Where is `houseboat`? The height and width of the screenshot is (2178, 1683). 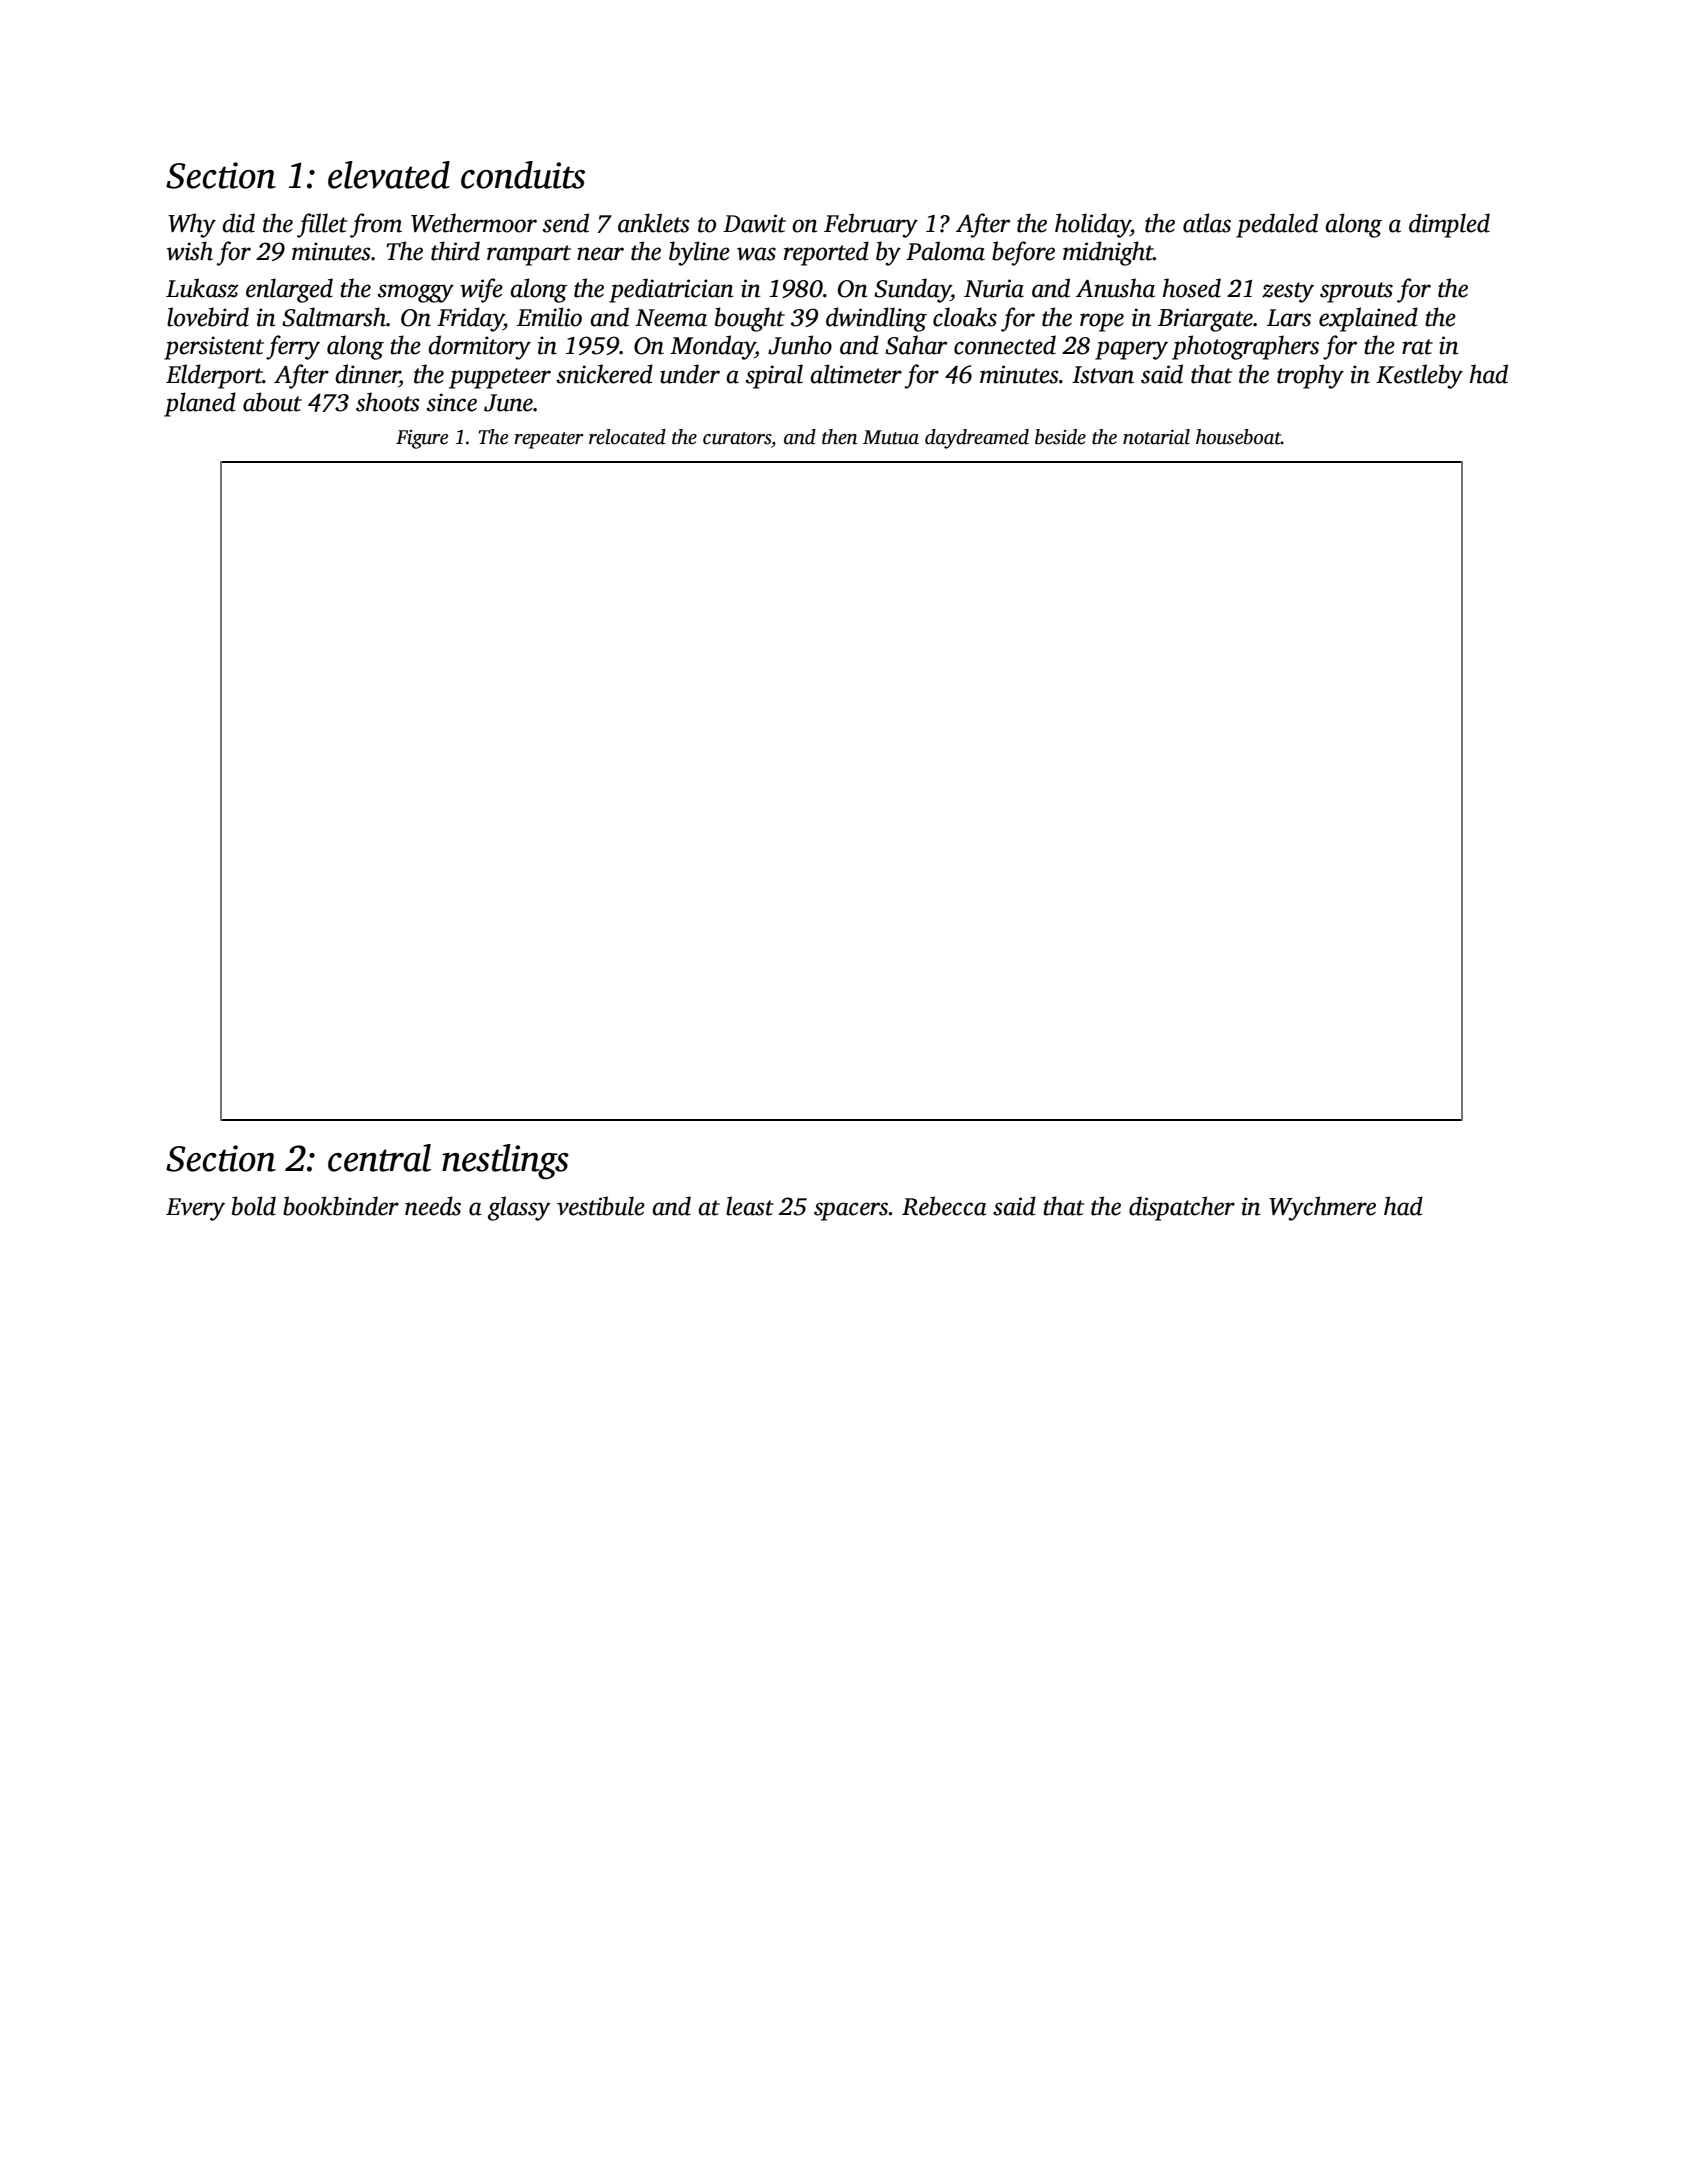
houseboat is located at coordinates (1238, 437).
